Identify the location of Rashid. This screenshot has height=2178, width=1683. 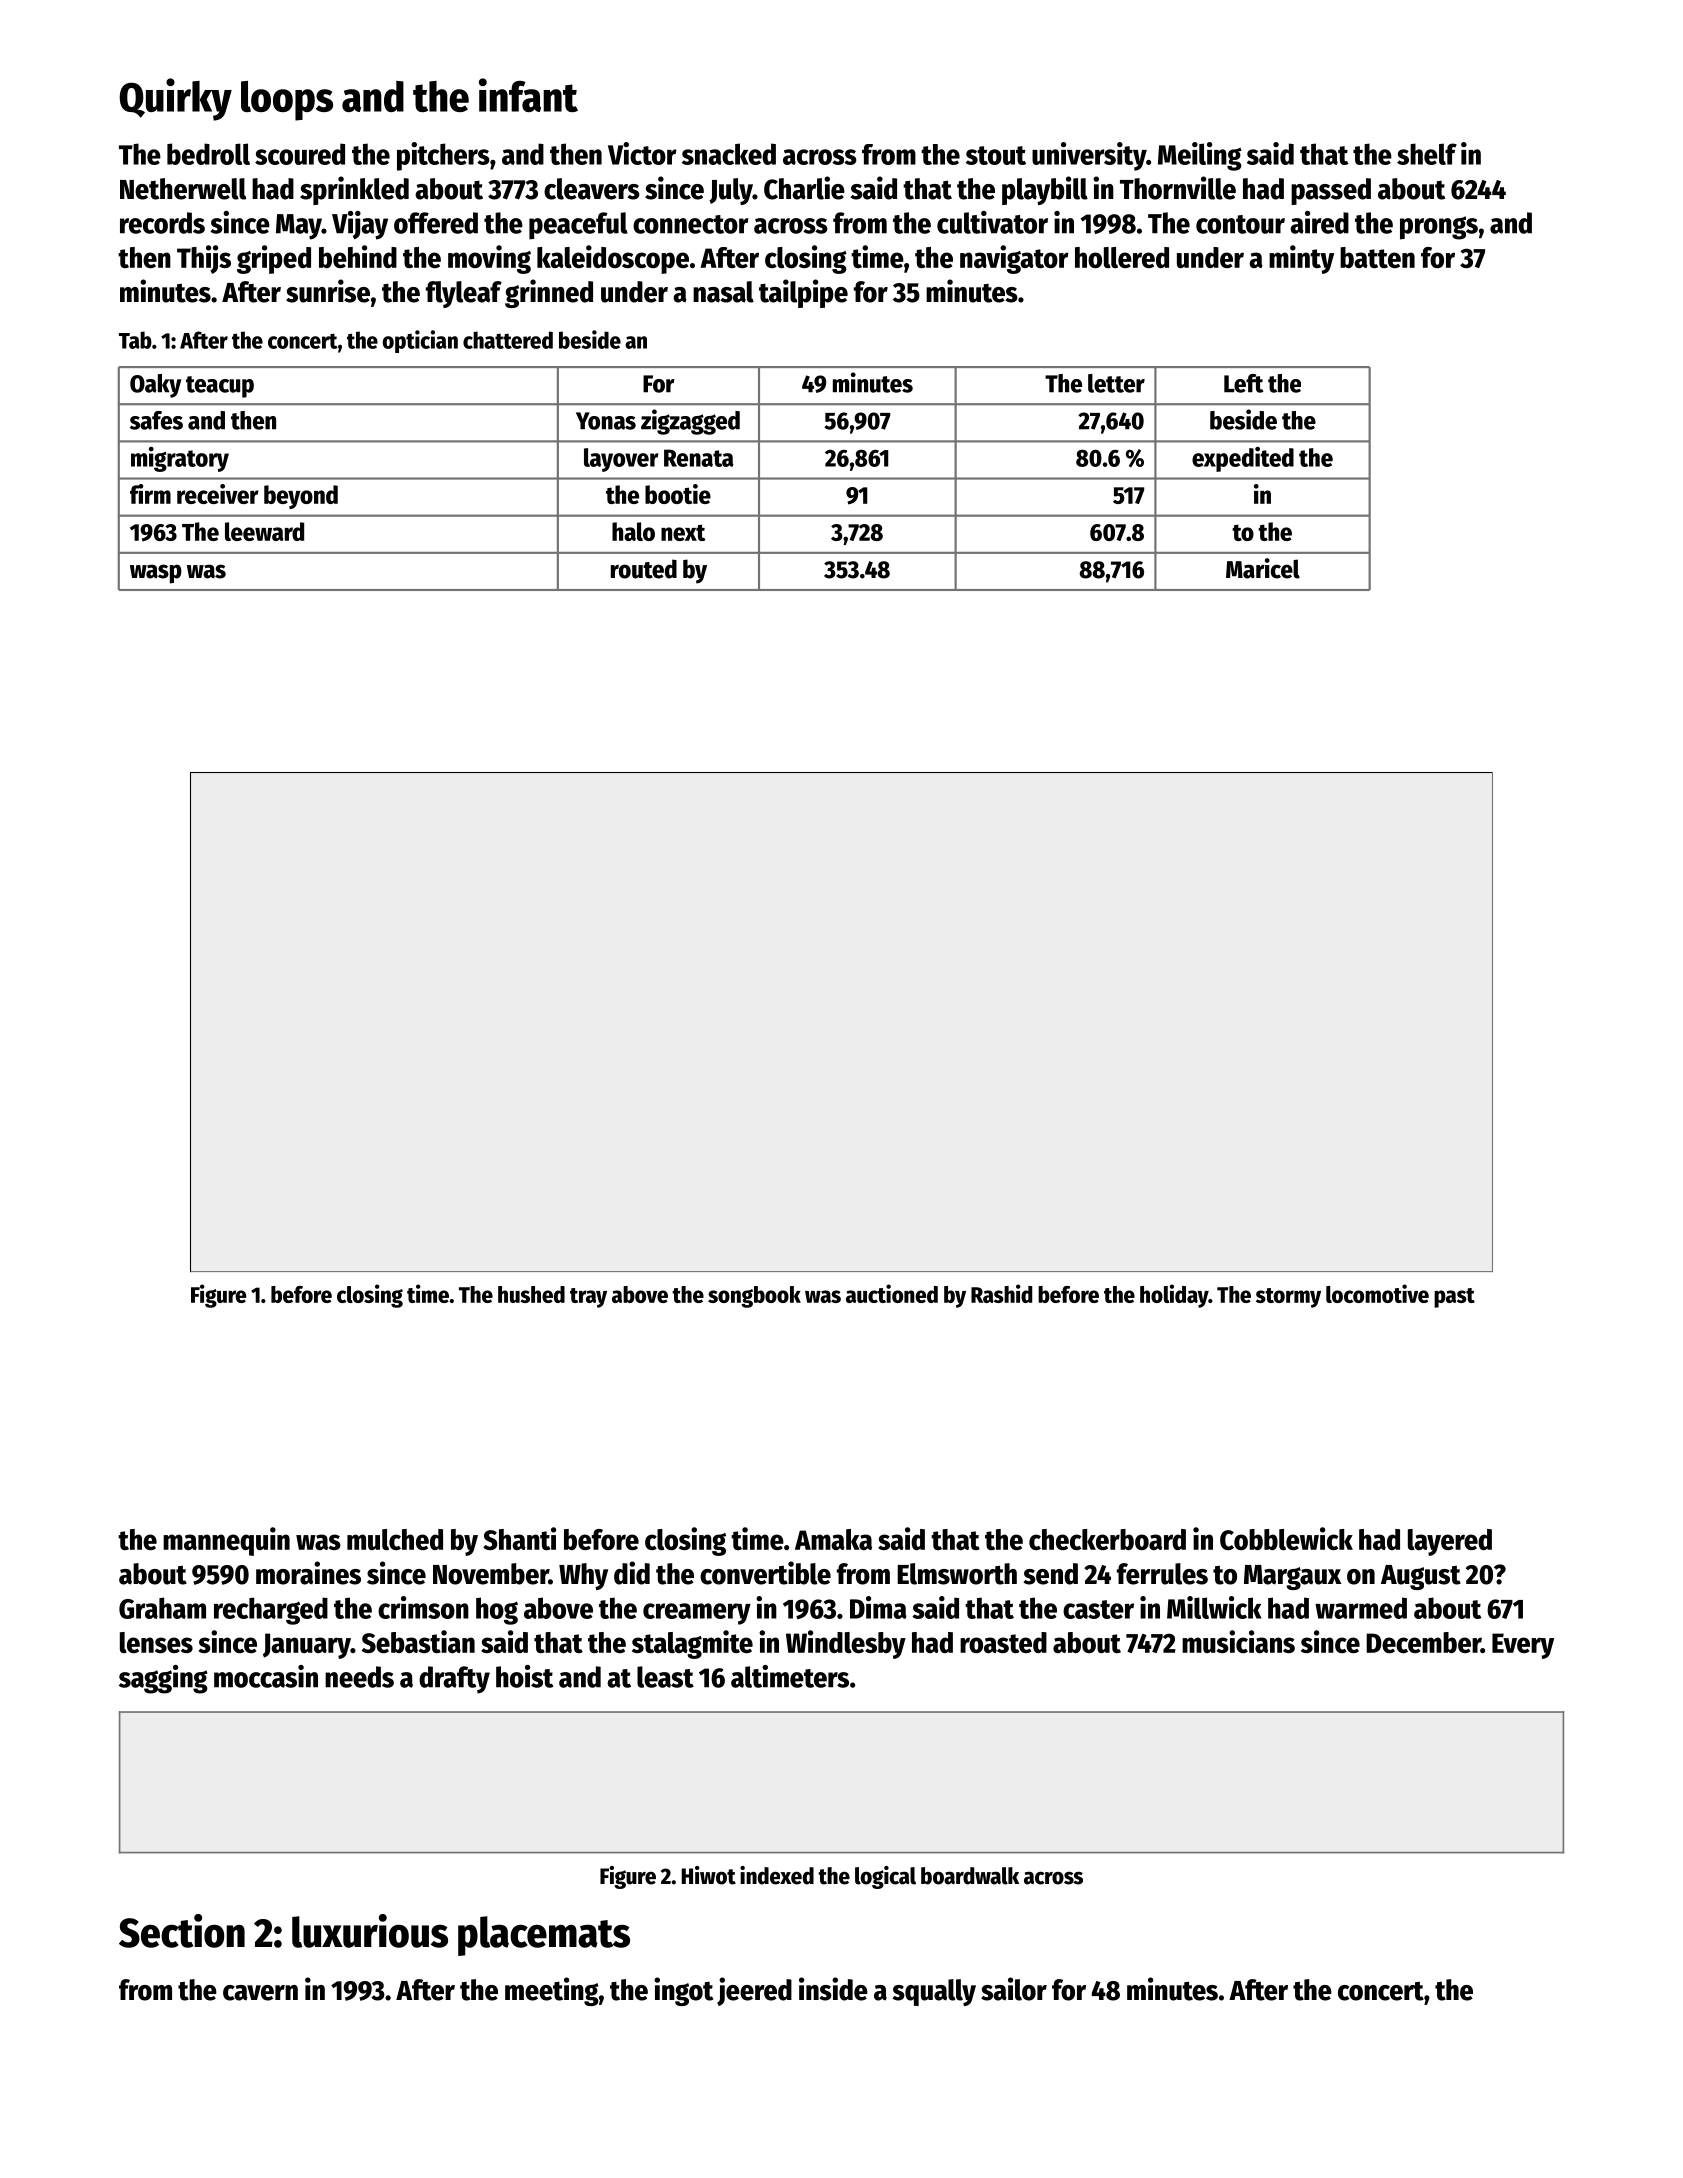
(1001, 1293).
